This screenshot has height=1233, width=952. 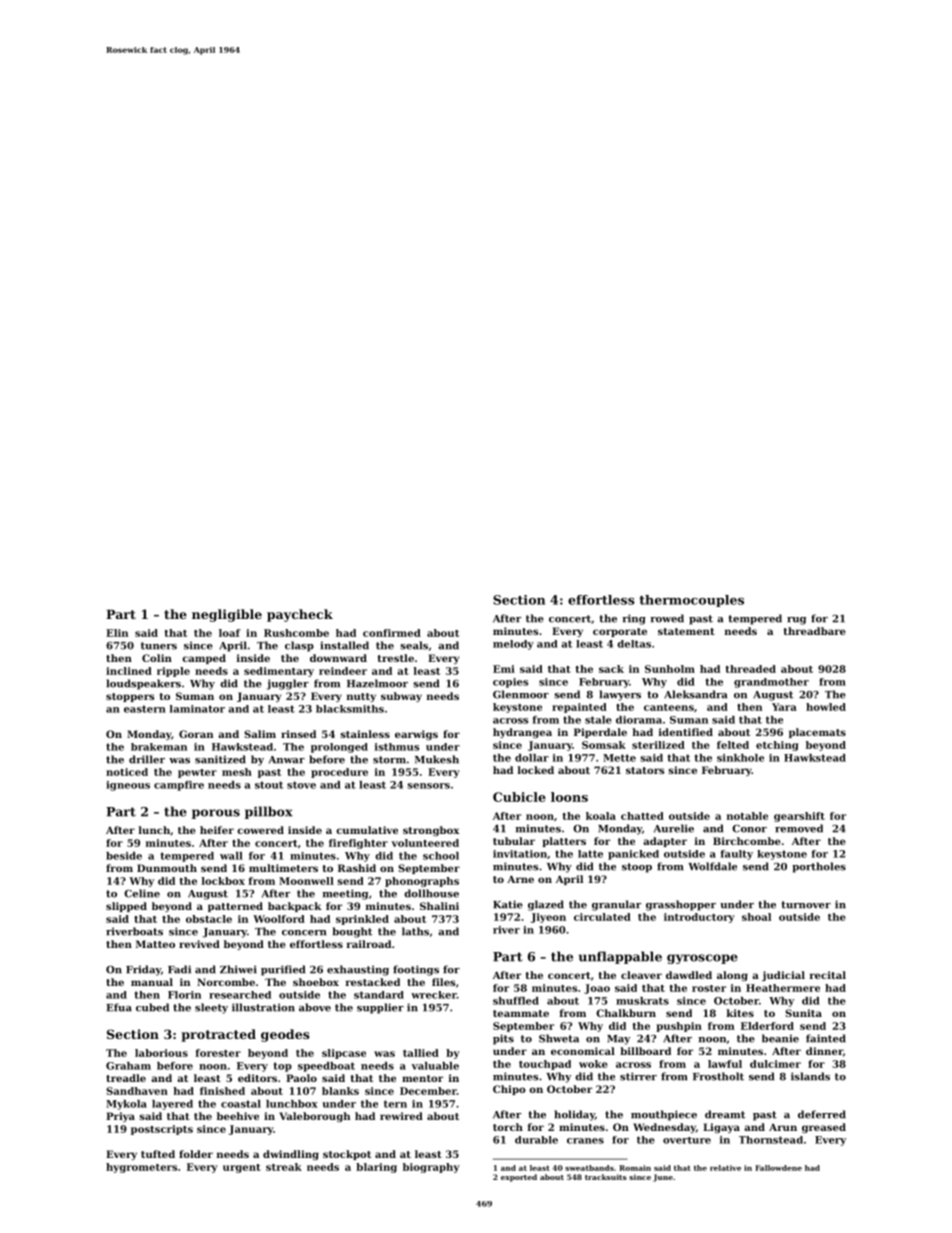 What do you see at coordinates (392, 633) in the screenshot?
I see `confirmed` at bounding box center [392, 633].
